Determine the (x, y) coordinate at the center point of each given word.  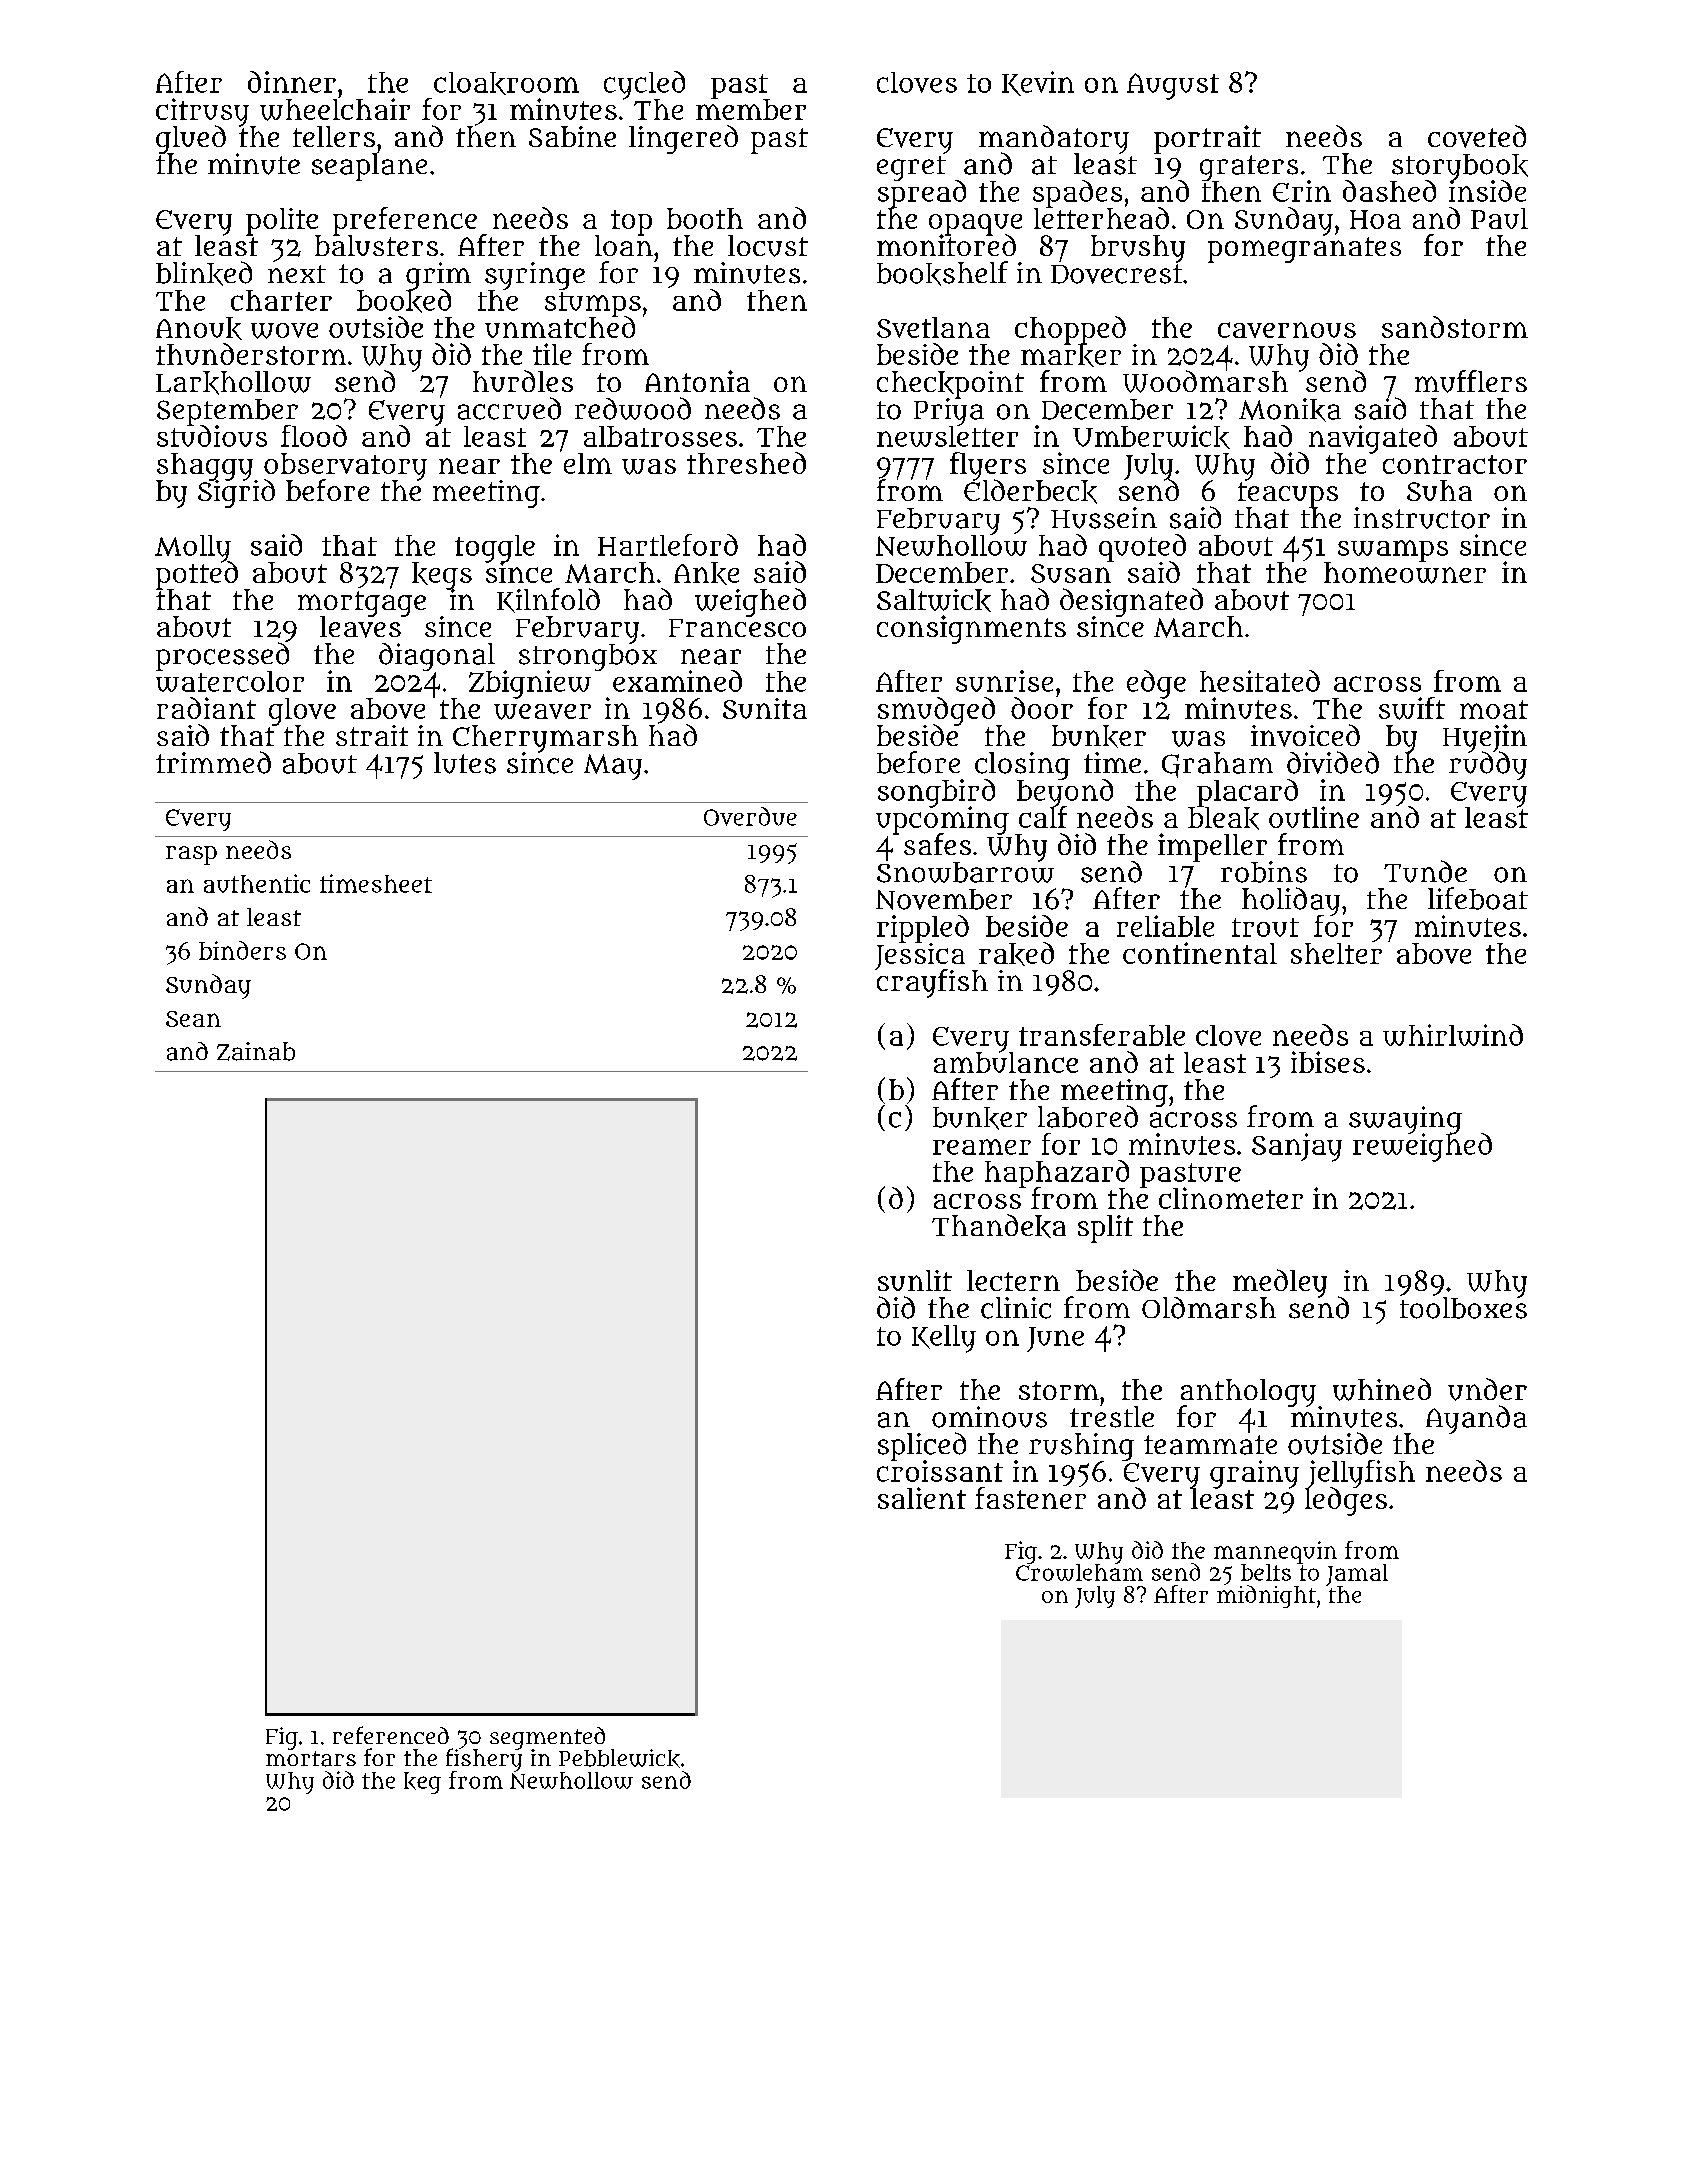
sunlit (915, 1280)
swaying (1405, 1120)
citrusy (202, 112)
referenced (391, 1735)
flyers (988, 466)
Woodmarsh (1205, 382)
